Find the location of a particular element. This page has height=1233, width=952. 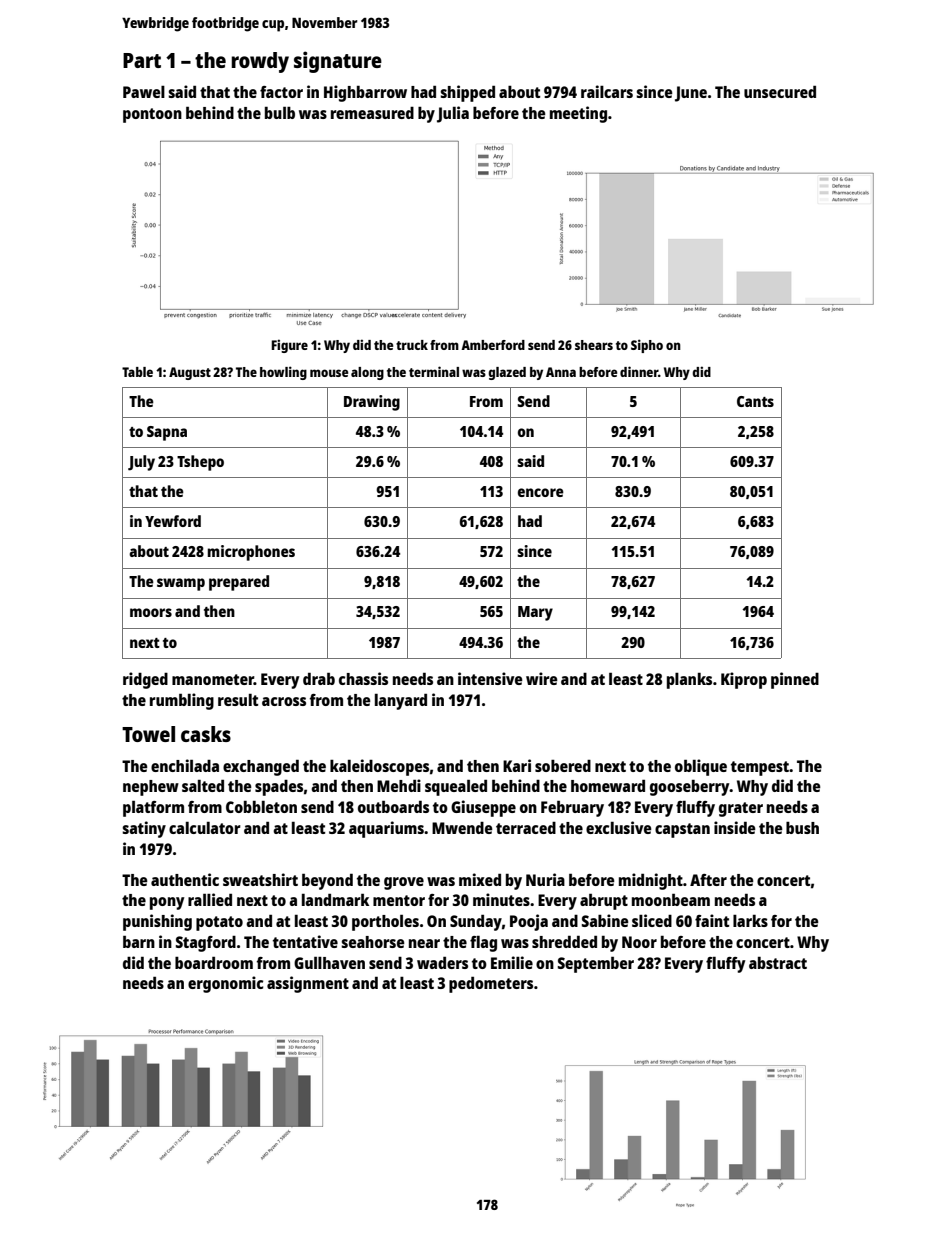

bulb is located at coordinates (280, 112).
